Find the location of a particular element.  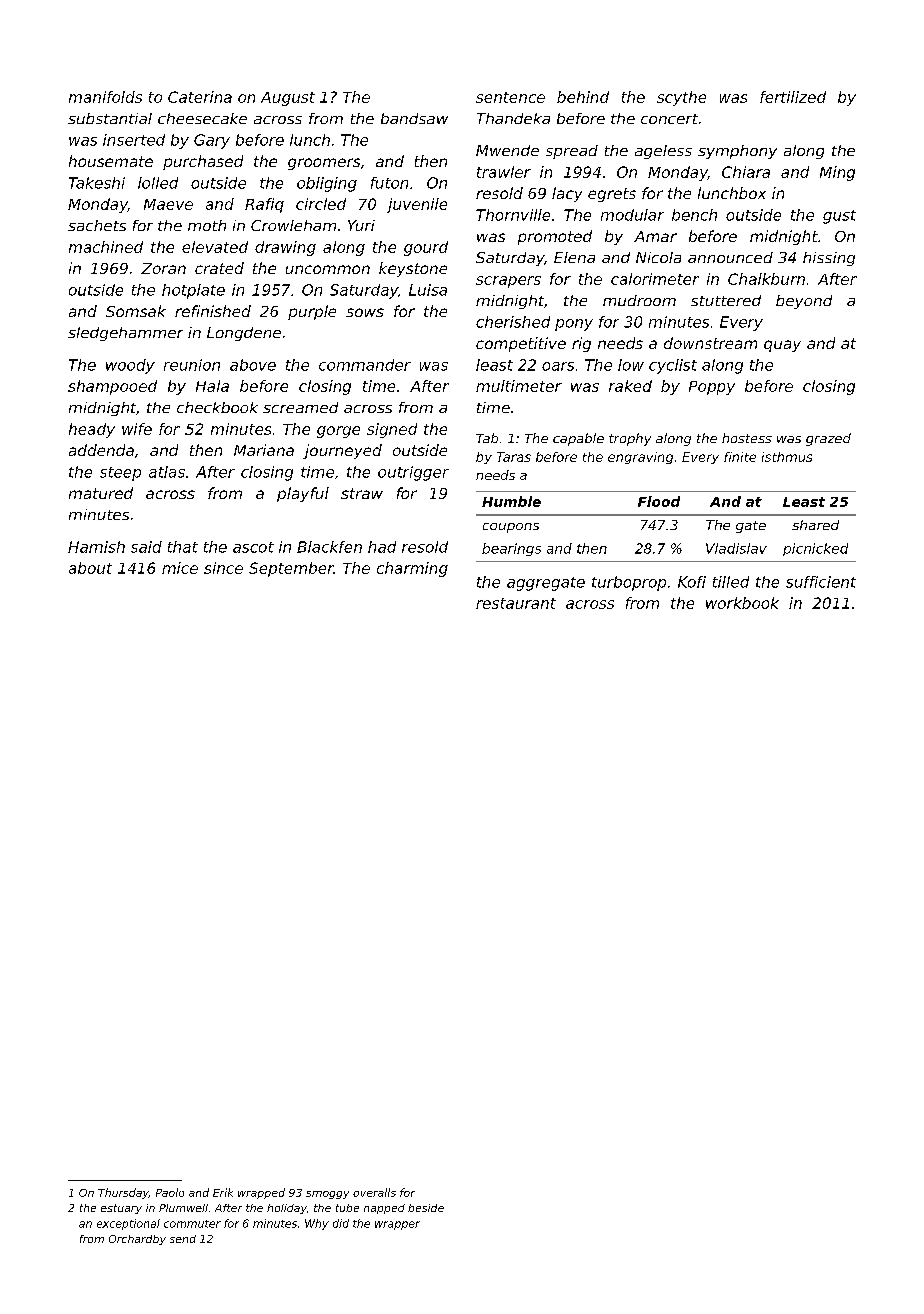

restaurant is located at coordinates (516, 603).
